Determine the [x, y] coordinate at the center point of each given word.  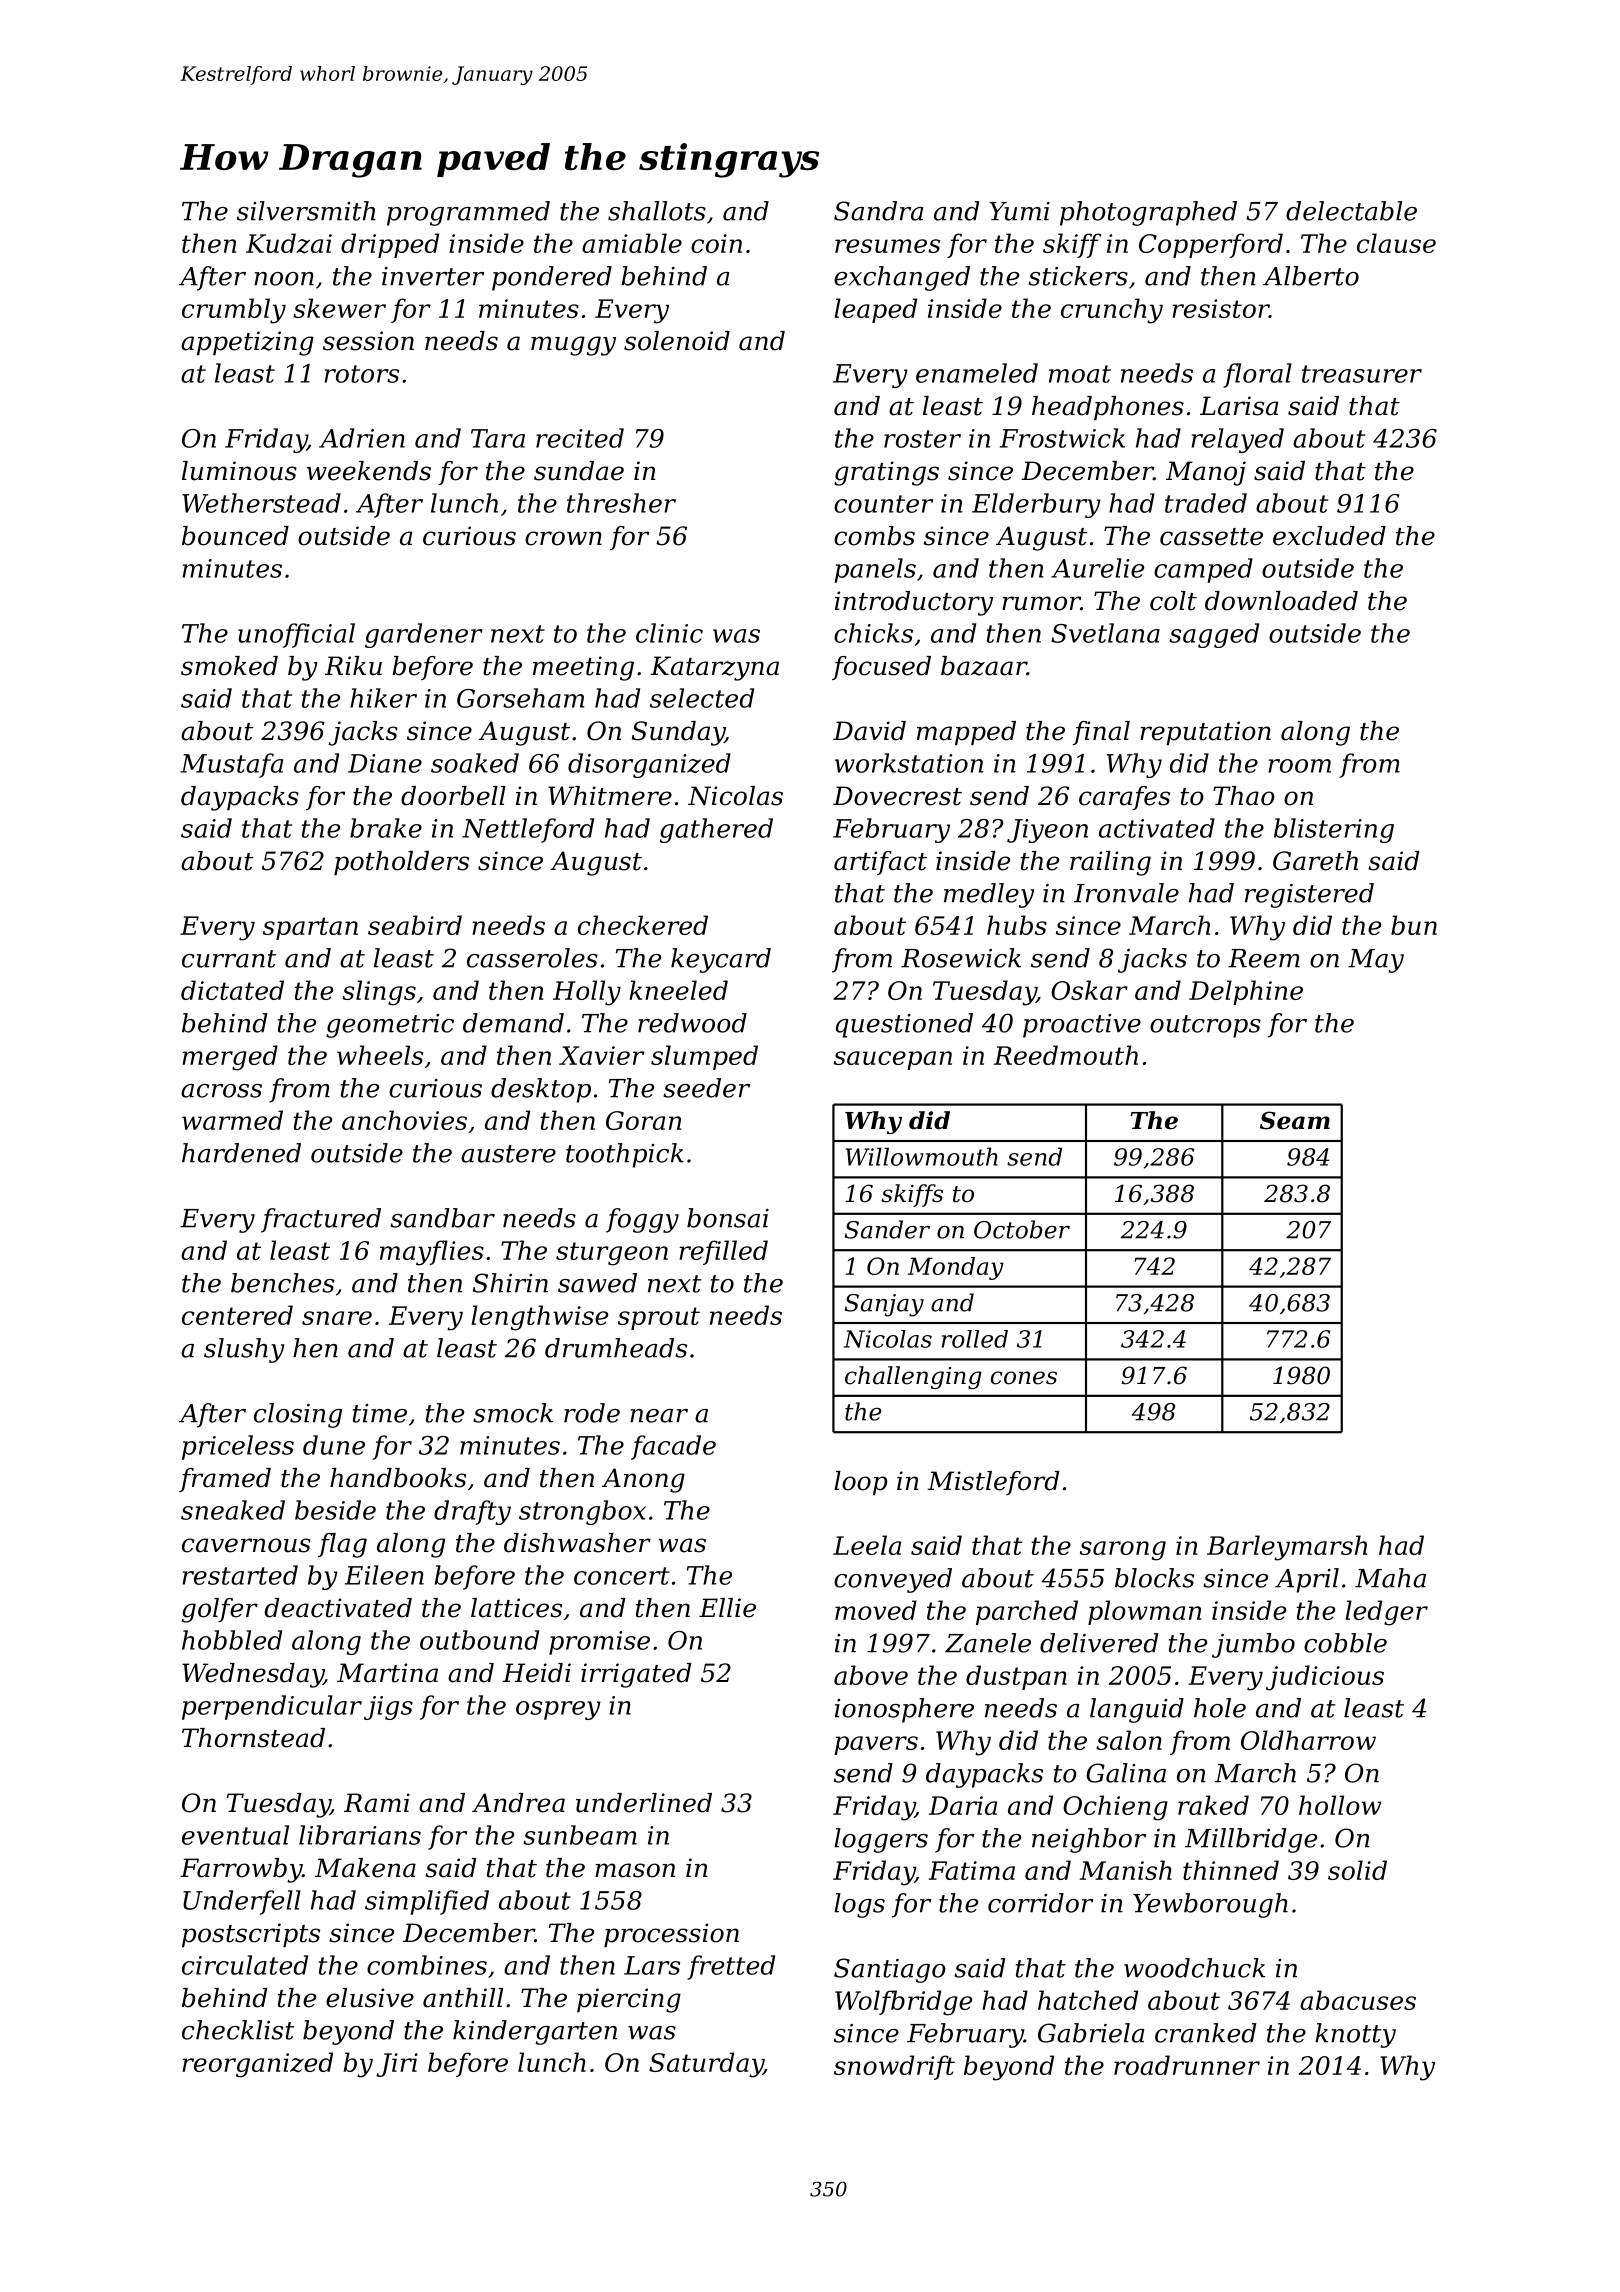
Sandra [878, 211]
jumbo [1253, 1645]
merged [230, 1058]
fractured [321, 1220]
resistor [1220, 308]
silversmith [306, 211]
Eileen [384, 1575]
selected [702, 698]
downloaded [1281, 601]
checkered [643, 925]
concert [622, 1576]
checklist [238, 2030]
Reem [1264, 958]
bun [1414, 925]
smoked [229, 666]
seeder [706, 1088]
